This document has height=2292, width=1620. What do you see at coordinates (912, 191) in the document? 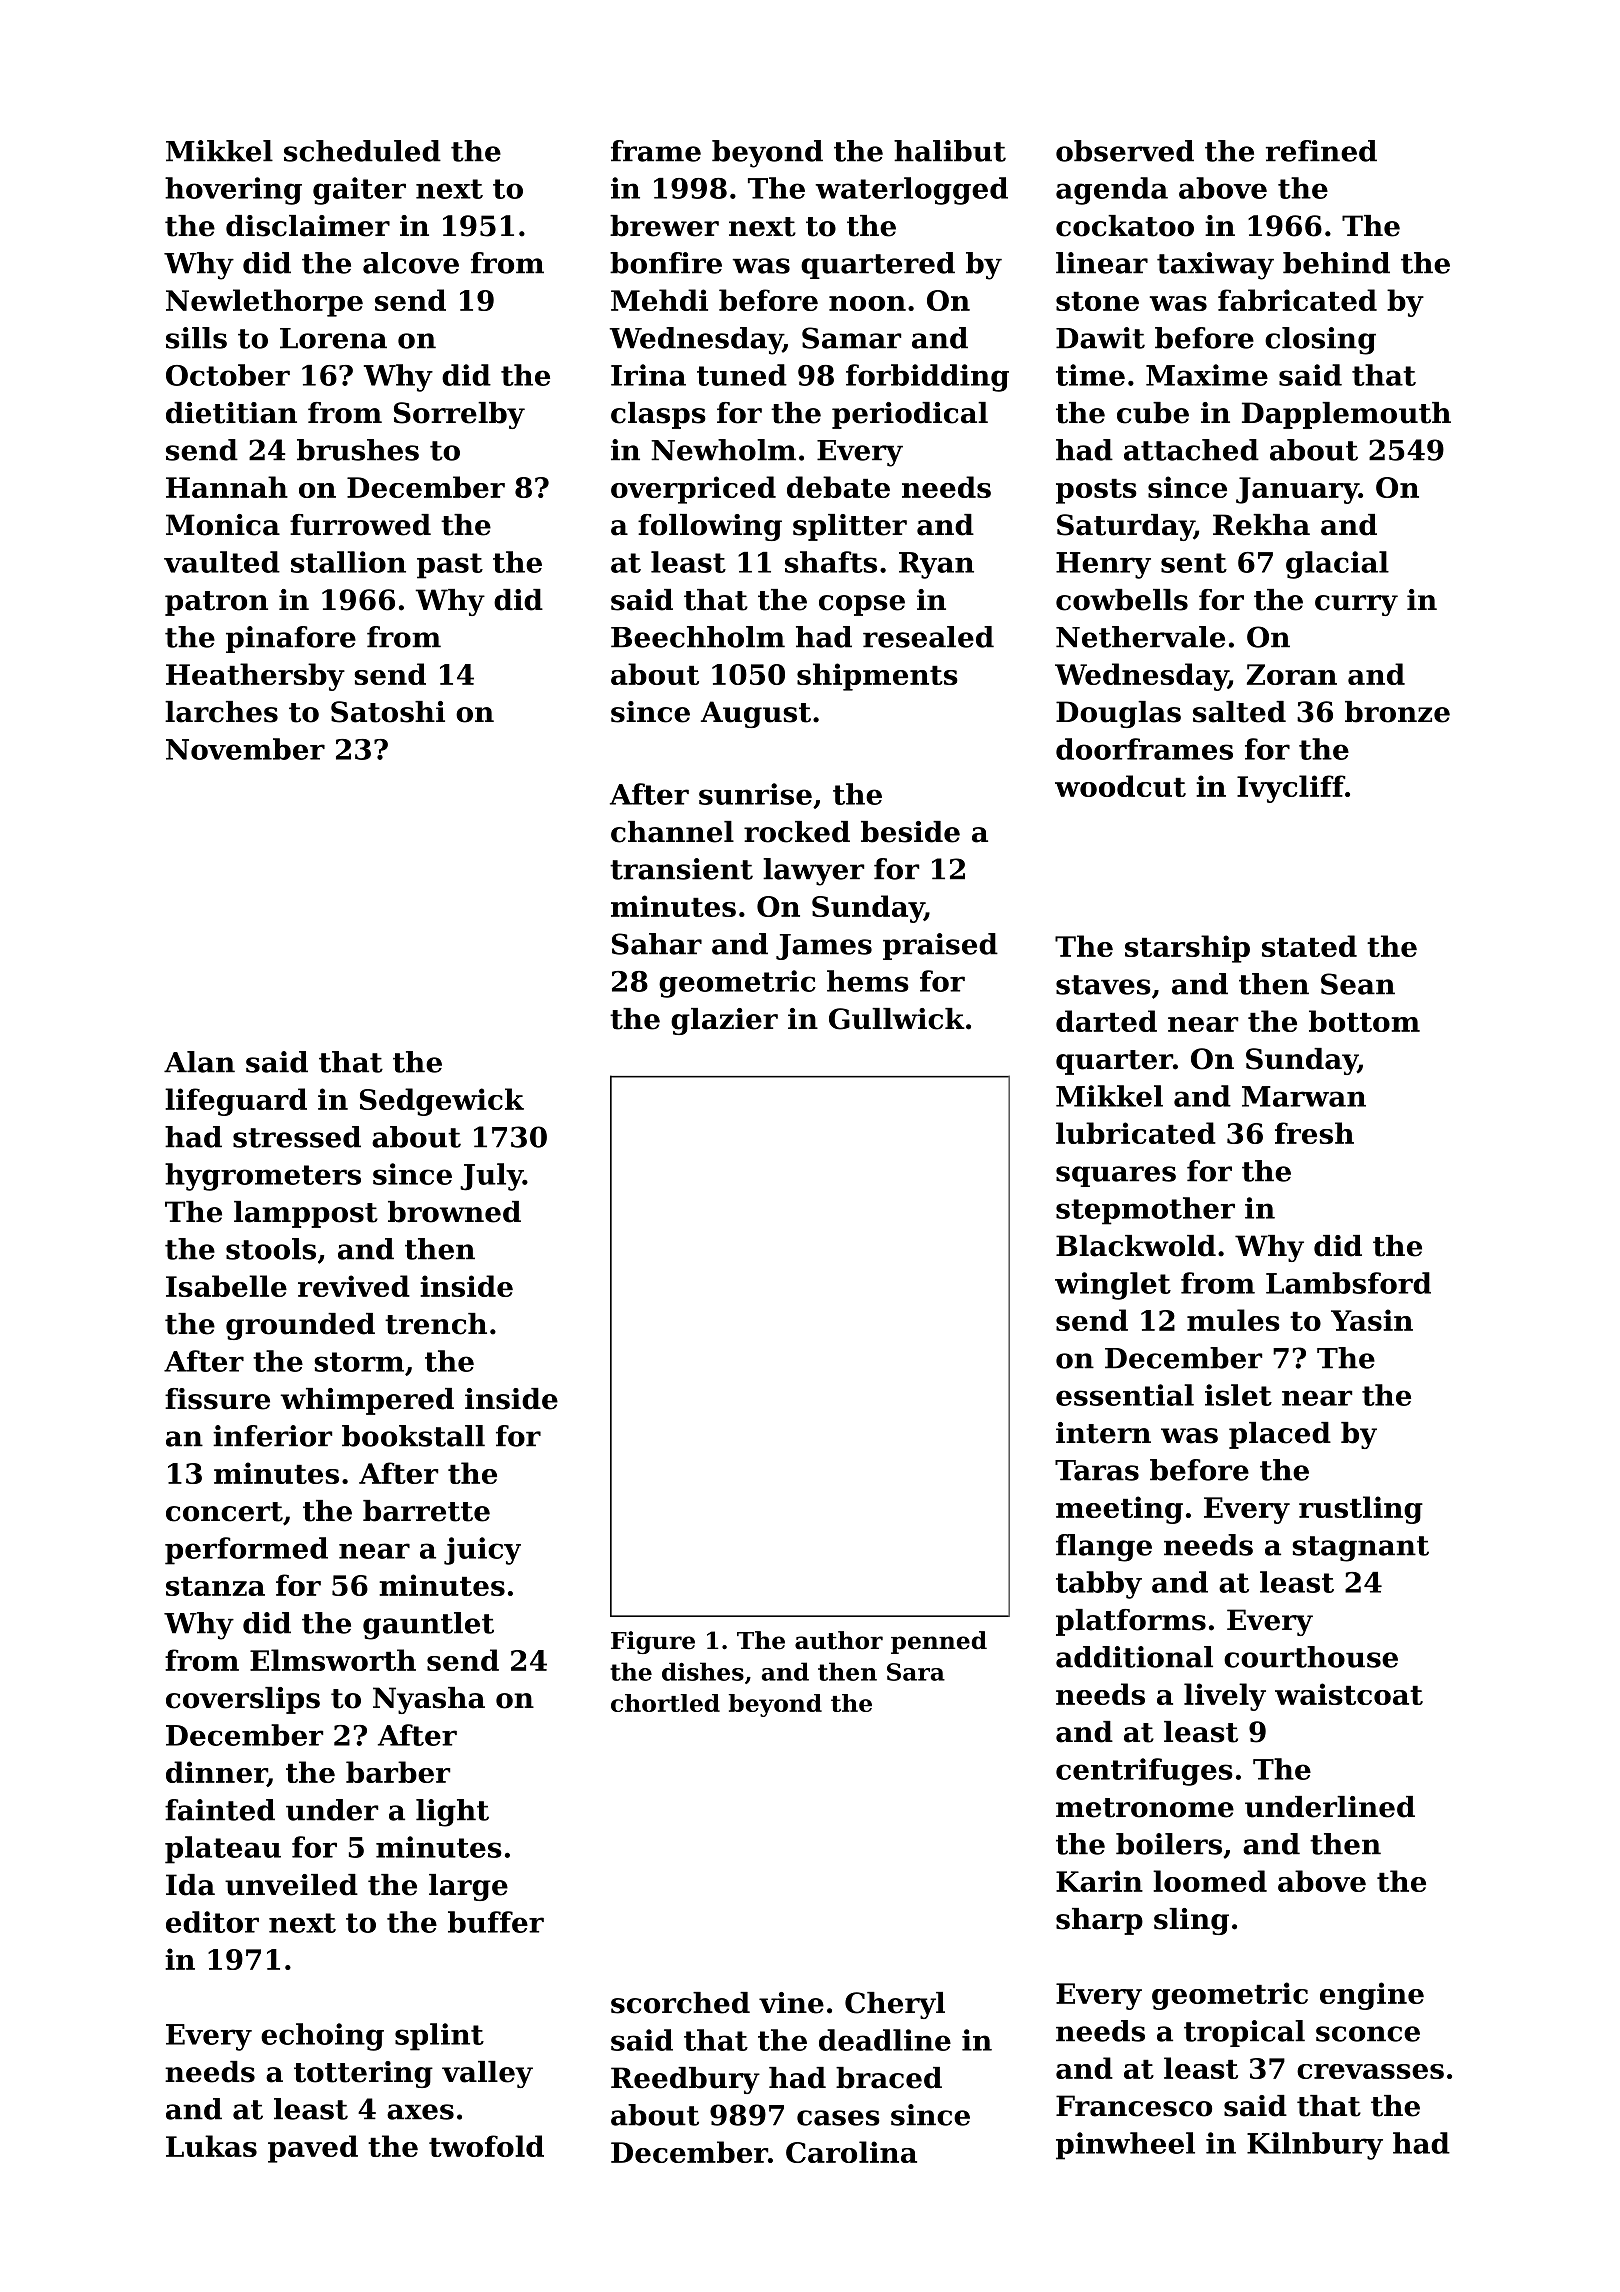
I see `waterlogged` at bounding box center [912, 191].
